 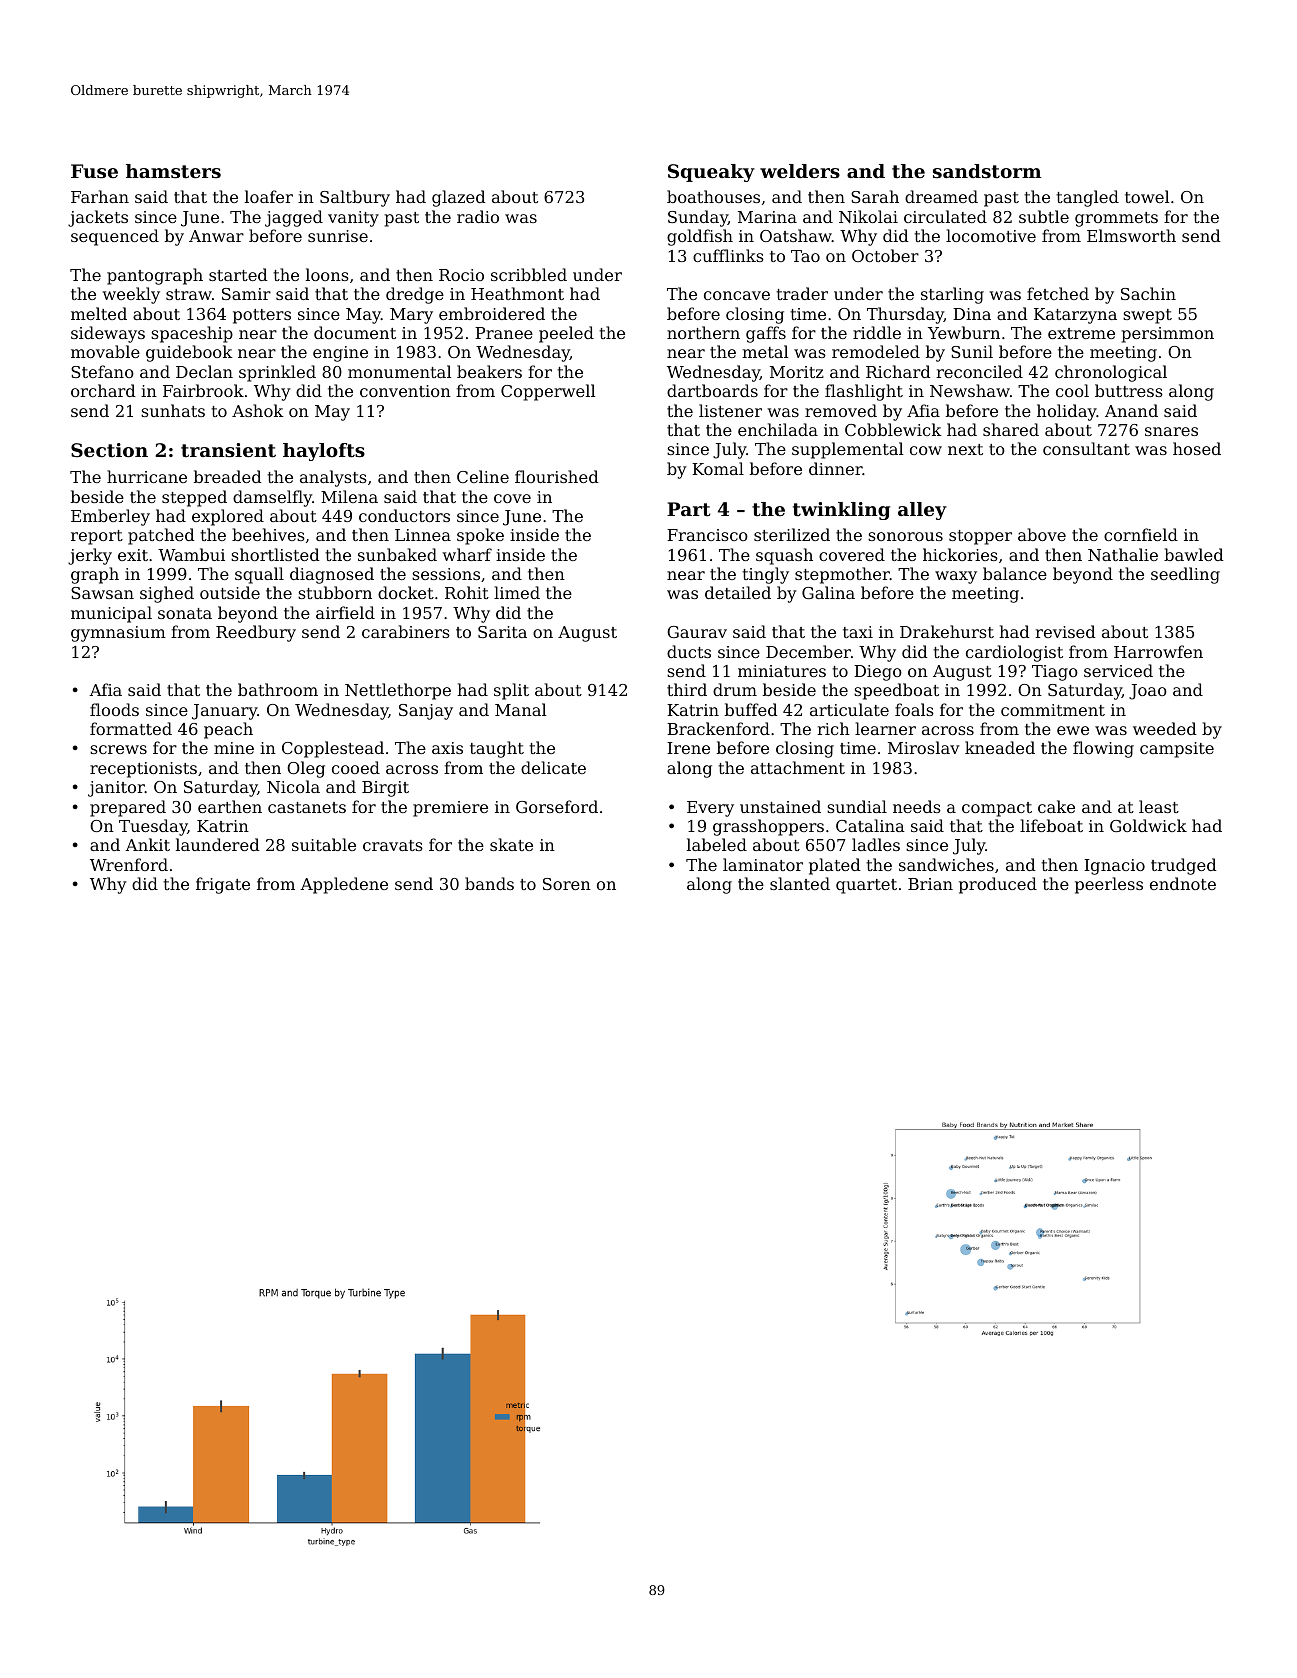 I want to click on Farhan, so click(x=100, y=196).
